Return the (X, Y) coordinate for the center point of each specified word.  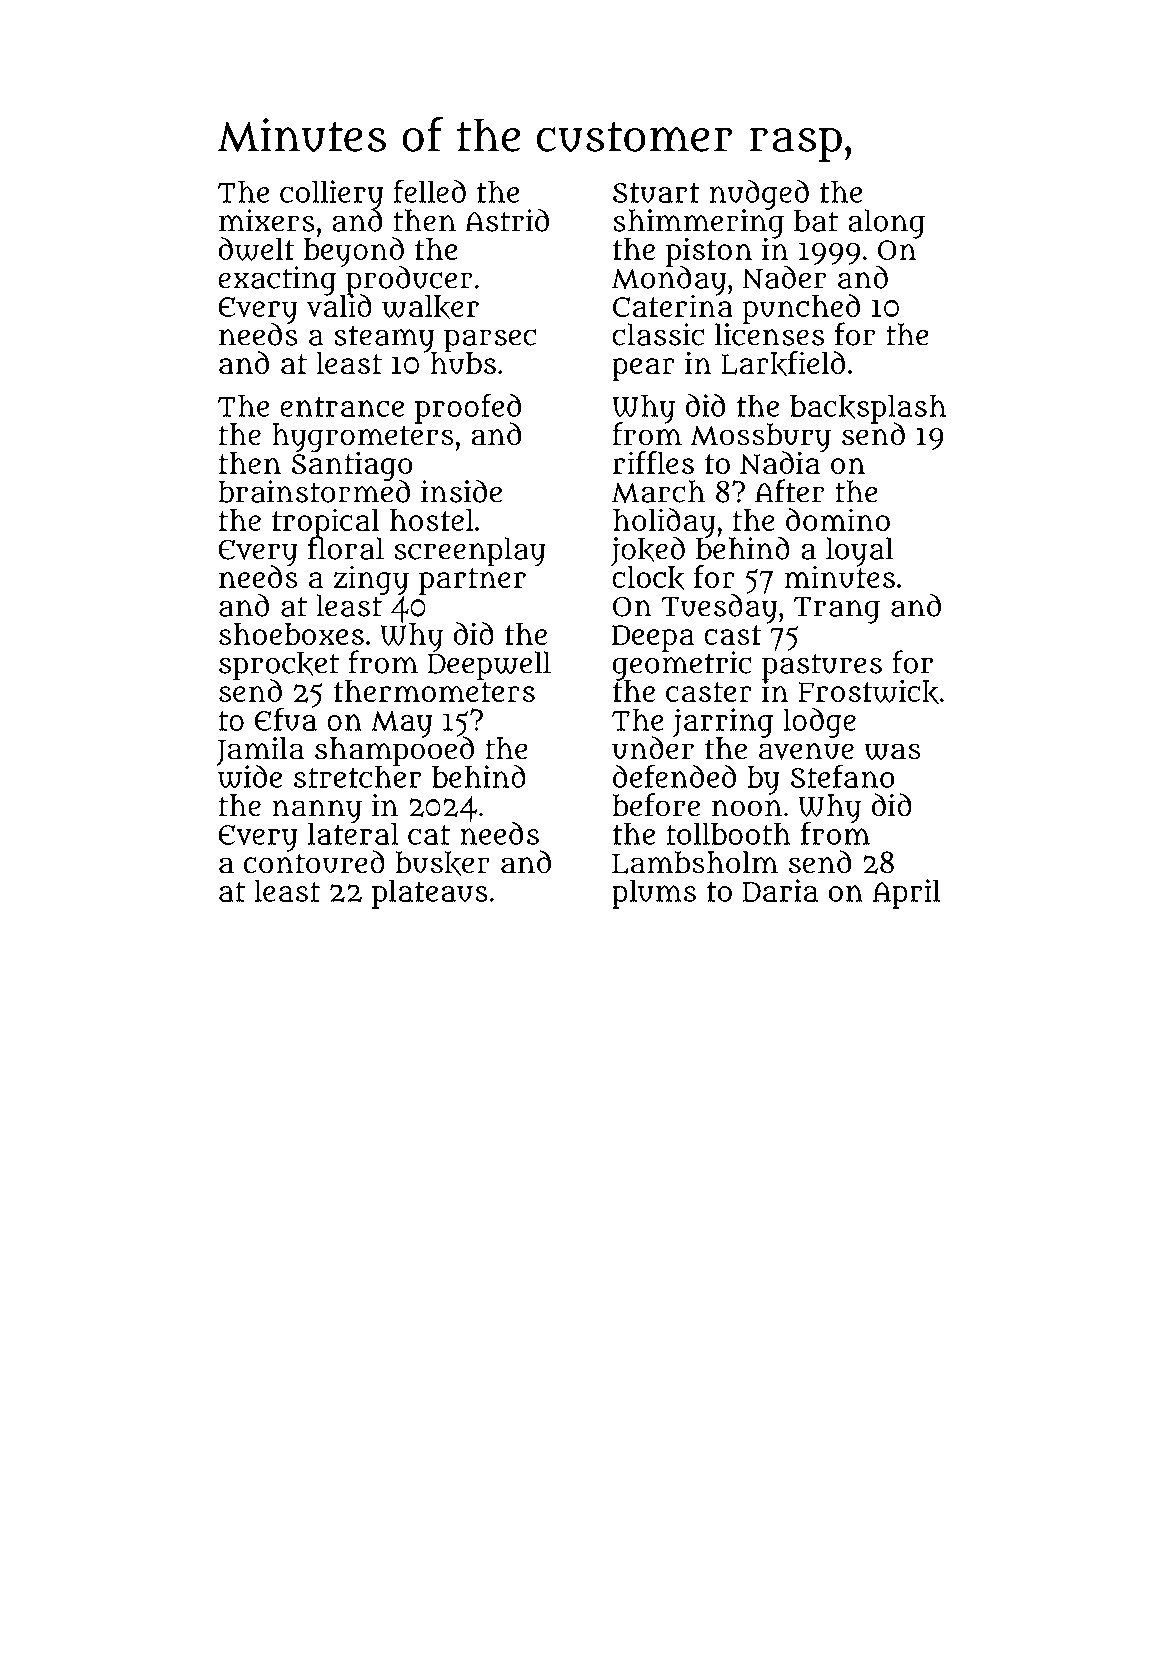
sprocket (279, 665)
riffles (653, 462)
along (886, 224)
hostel (432, 520)
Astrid (507, 220)
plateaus (430, 894)
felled (430, 191)
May (401, 724)
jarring (723, 723)
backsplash (868, 408)
